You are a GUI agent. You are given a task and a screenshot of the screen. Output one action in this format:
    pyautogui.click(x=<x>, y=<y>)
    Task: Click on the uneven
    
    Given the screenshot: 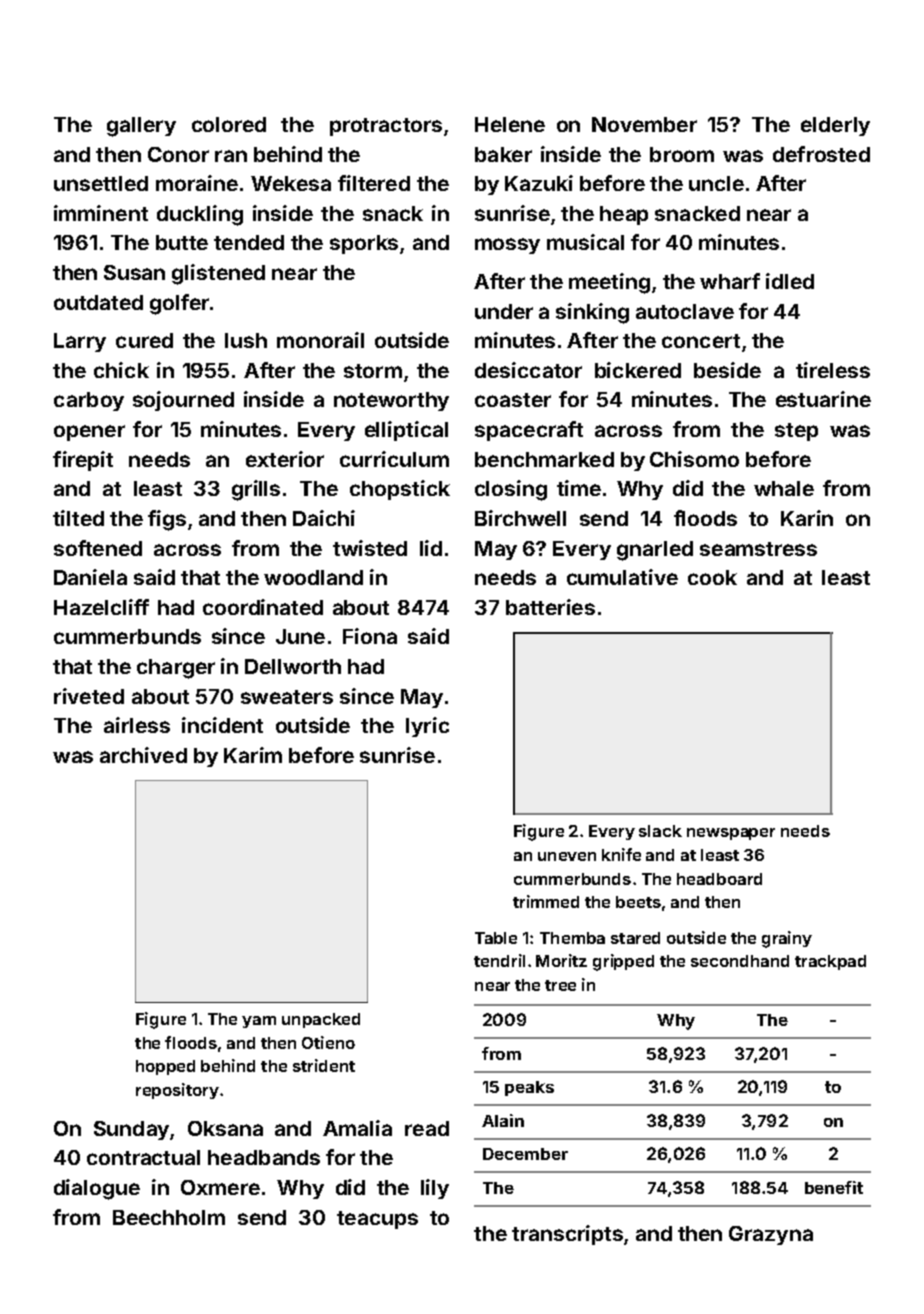 What is the action you would take?
    pyautogui.click(x=567, y=856)
